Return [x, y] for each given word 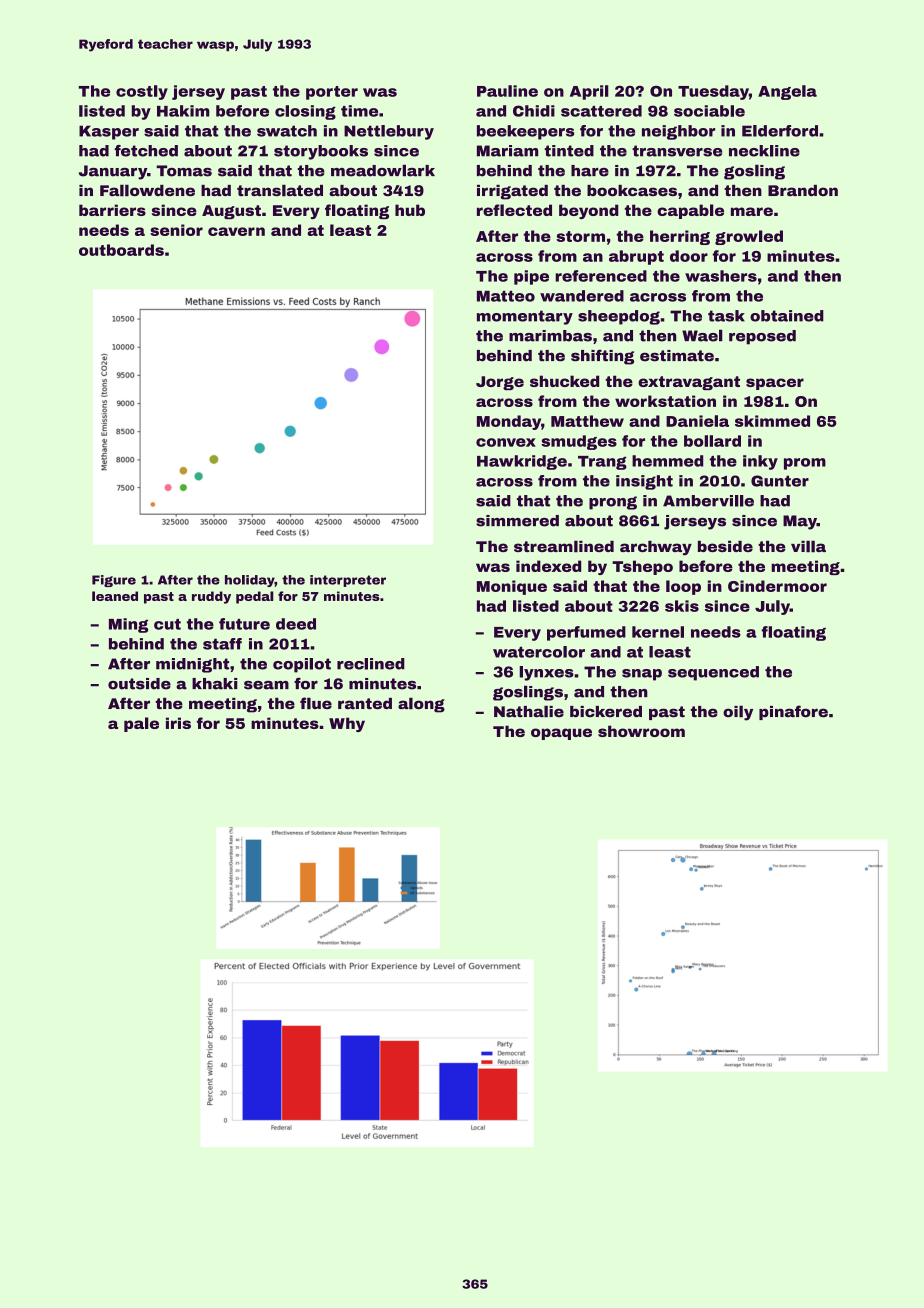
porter [332, 93]
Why [347, 724]
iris [178, 723]
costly [142, 92]
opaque [561, 734]
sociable [709, 111]
